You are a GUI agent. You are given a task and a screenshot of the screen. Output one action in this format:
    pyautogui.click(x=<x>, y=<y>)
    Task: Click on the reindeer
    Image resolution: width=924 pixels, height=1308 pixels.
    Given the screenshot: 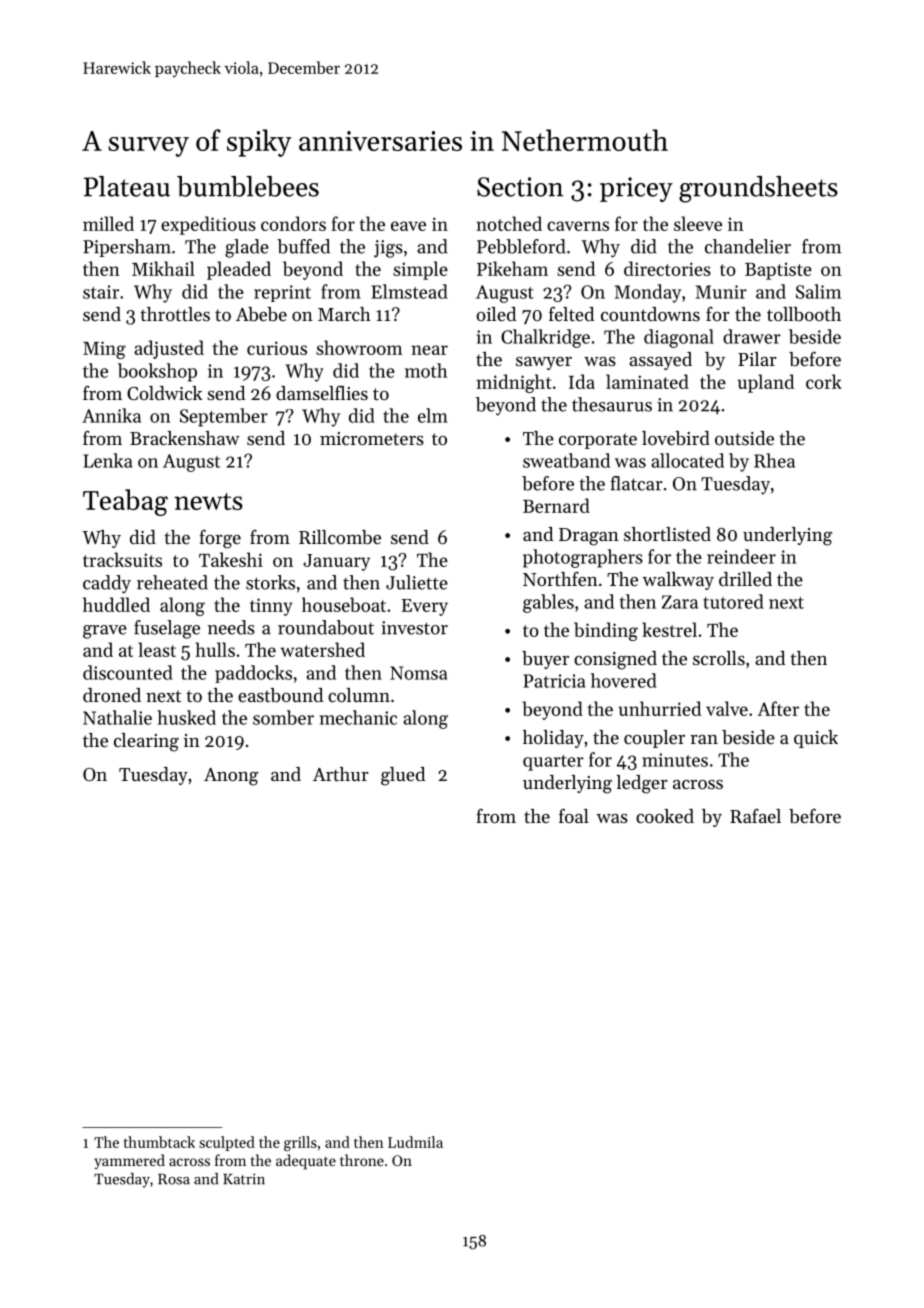 What is the action you would take?
    pyautogui.click(x=741, y=556)
